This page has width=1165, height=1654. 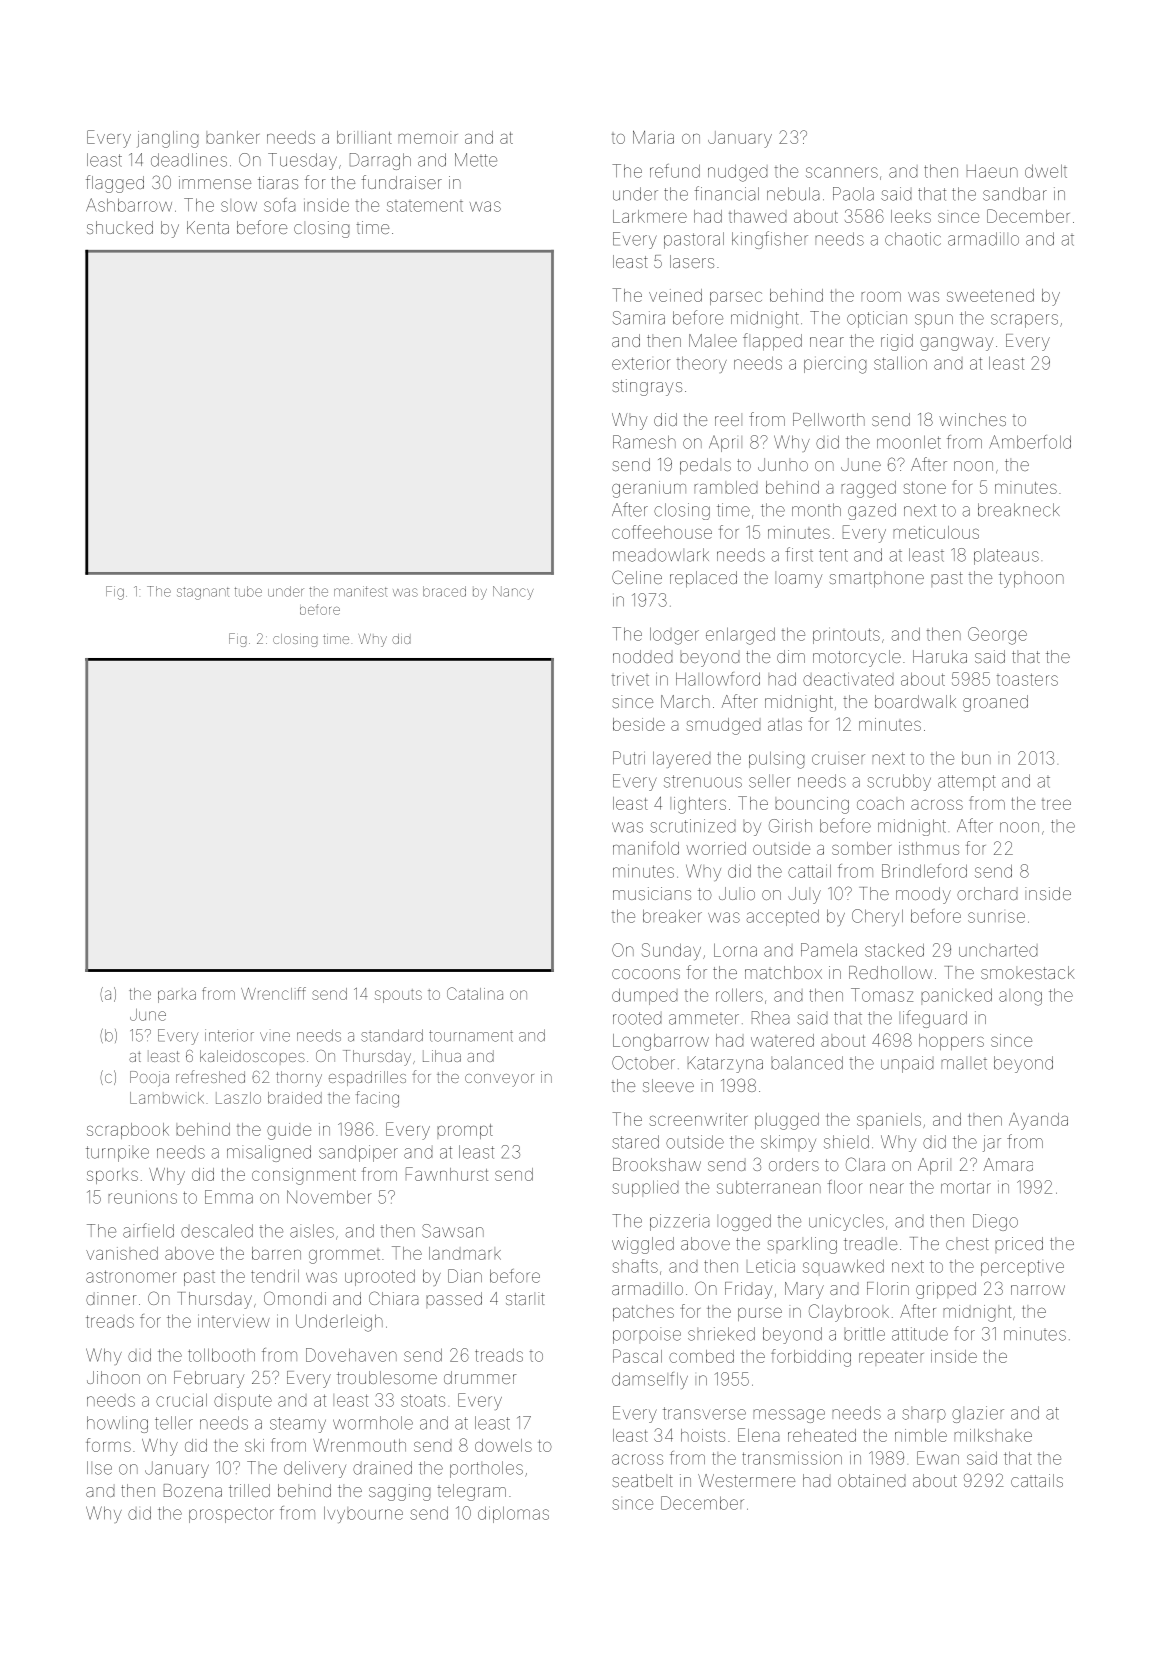 What do you see at coordinates (193, 1490) in the page?
I see `Bozena` at bounding box center [193, 1490].
